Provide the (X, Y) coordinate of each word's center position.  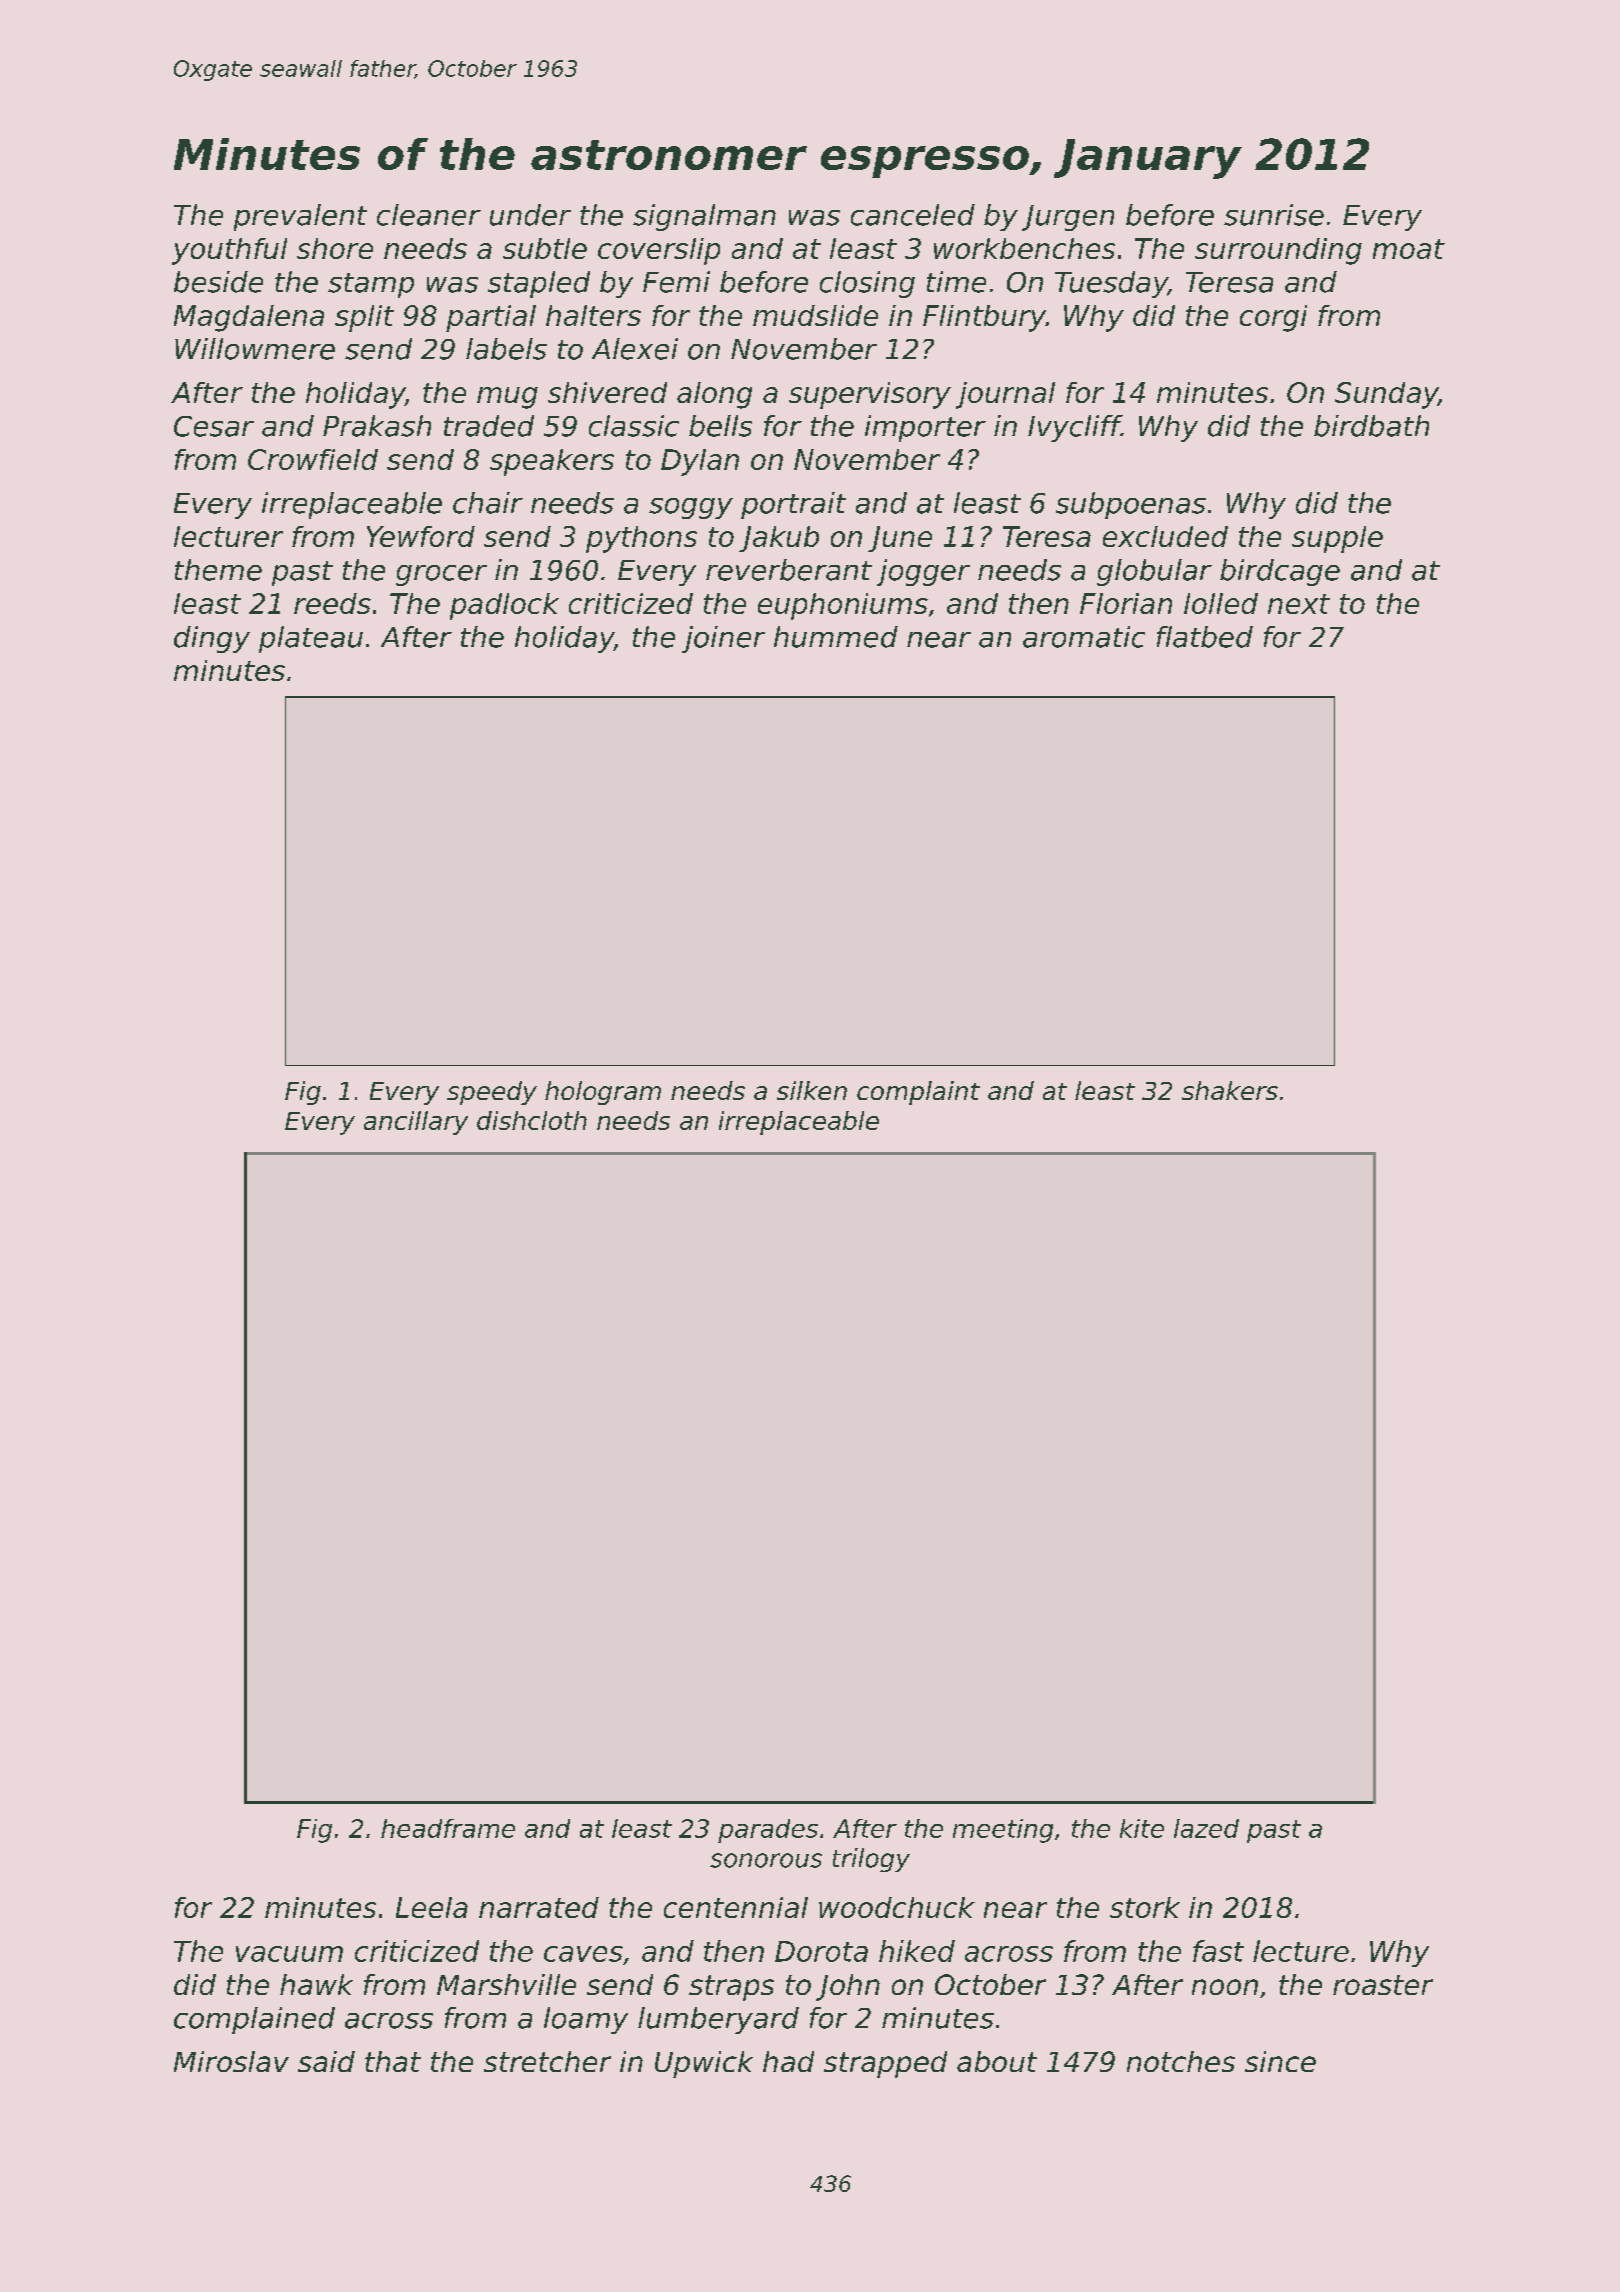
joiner (723, 639)
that (393, 2061)
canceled (913, 215)
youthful (229, 251)
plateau (311, 639)
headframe (448, 1828)
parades (768, 1831)
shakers (1230, 1090)
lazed (1206, 1828)
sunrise (1274, 215)
